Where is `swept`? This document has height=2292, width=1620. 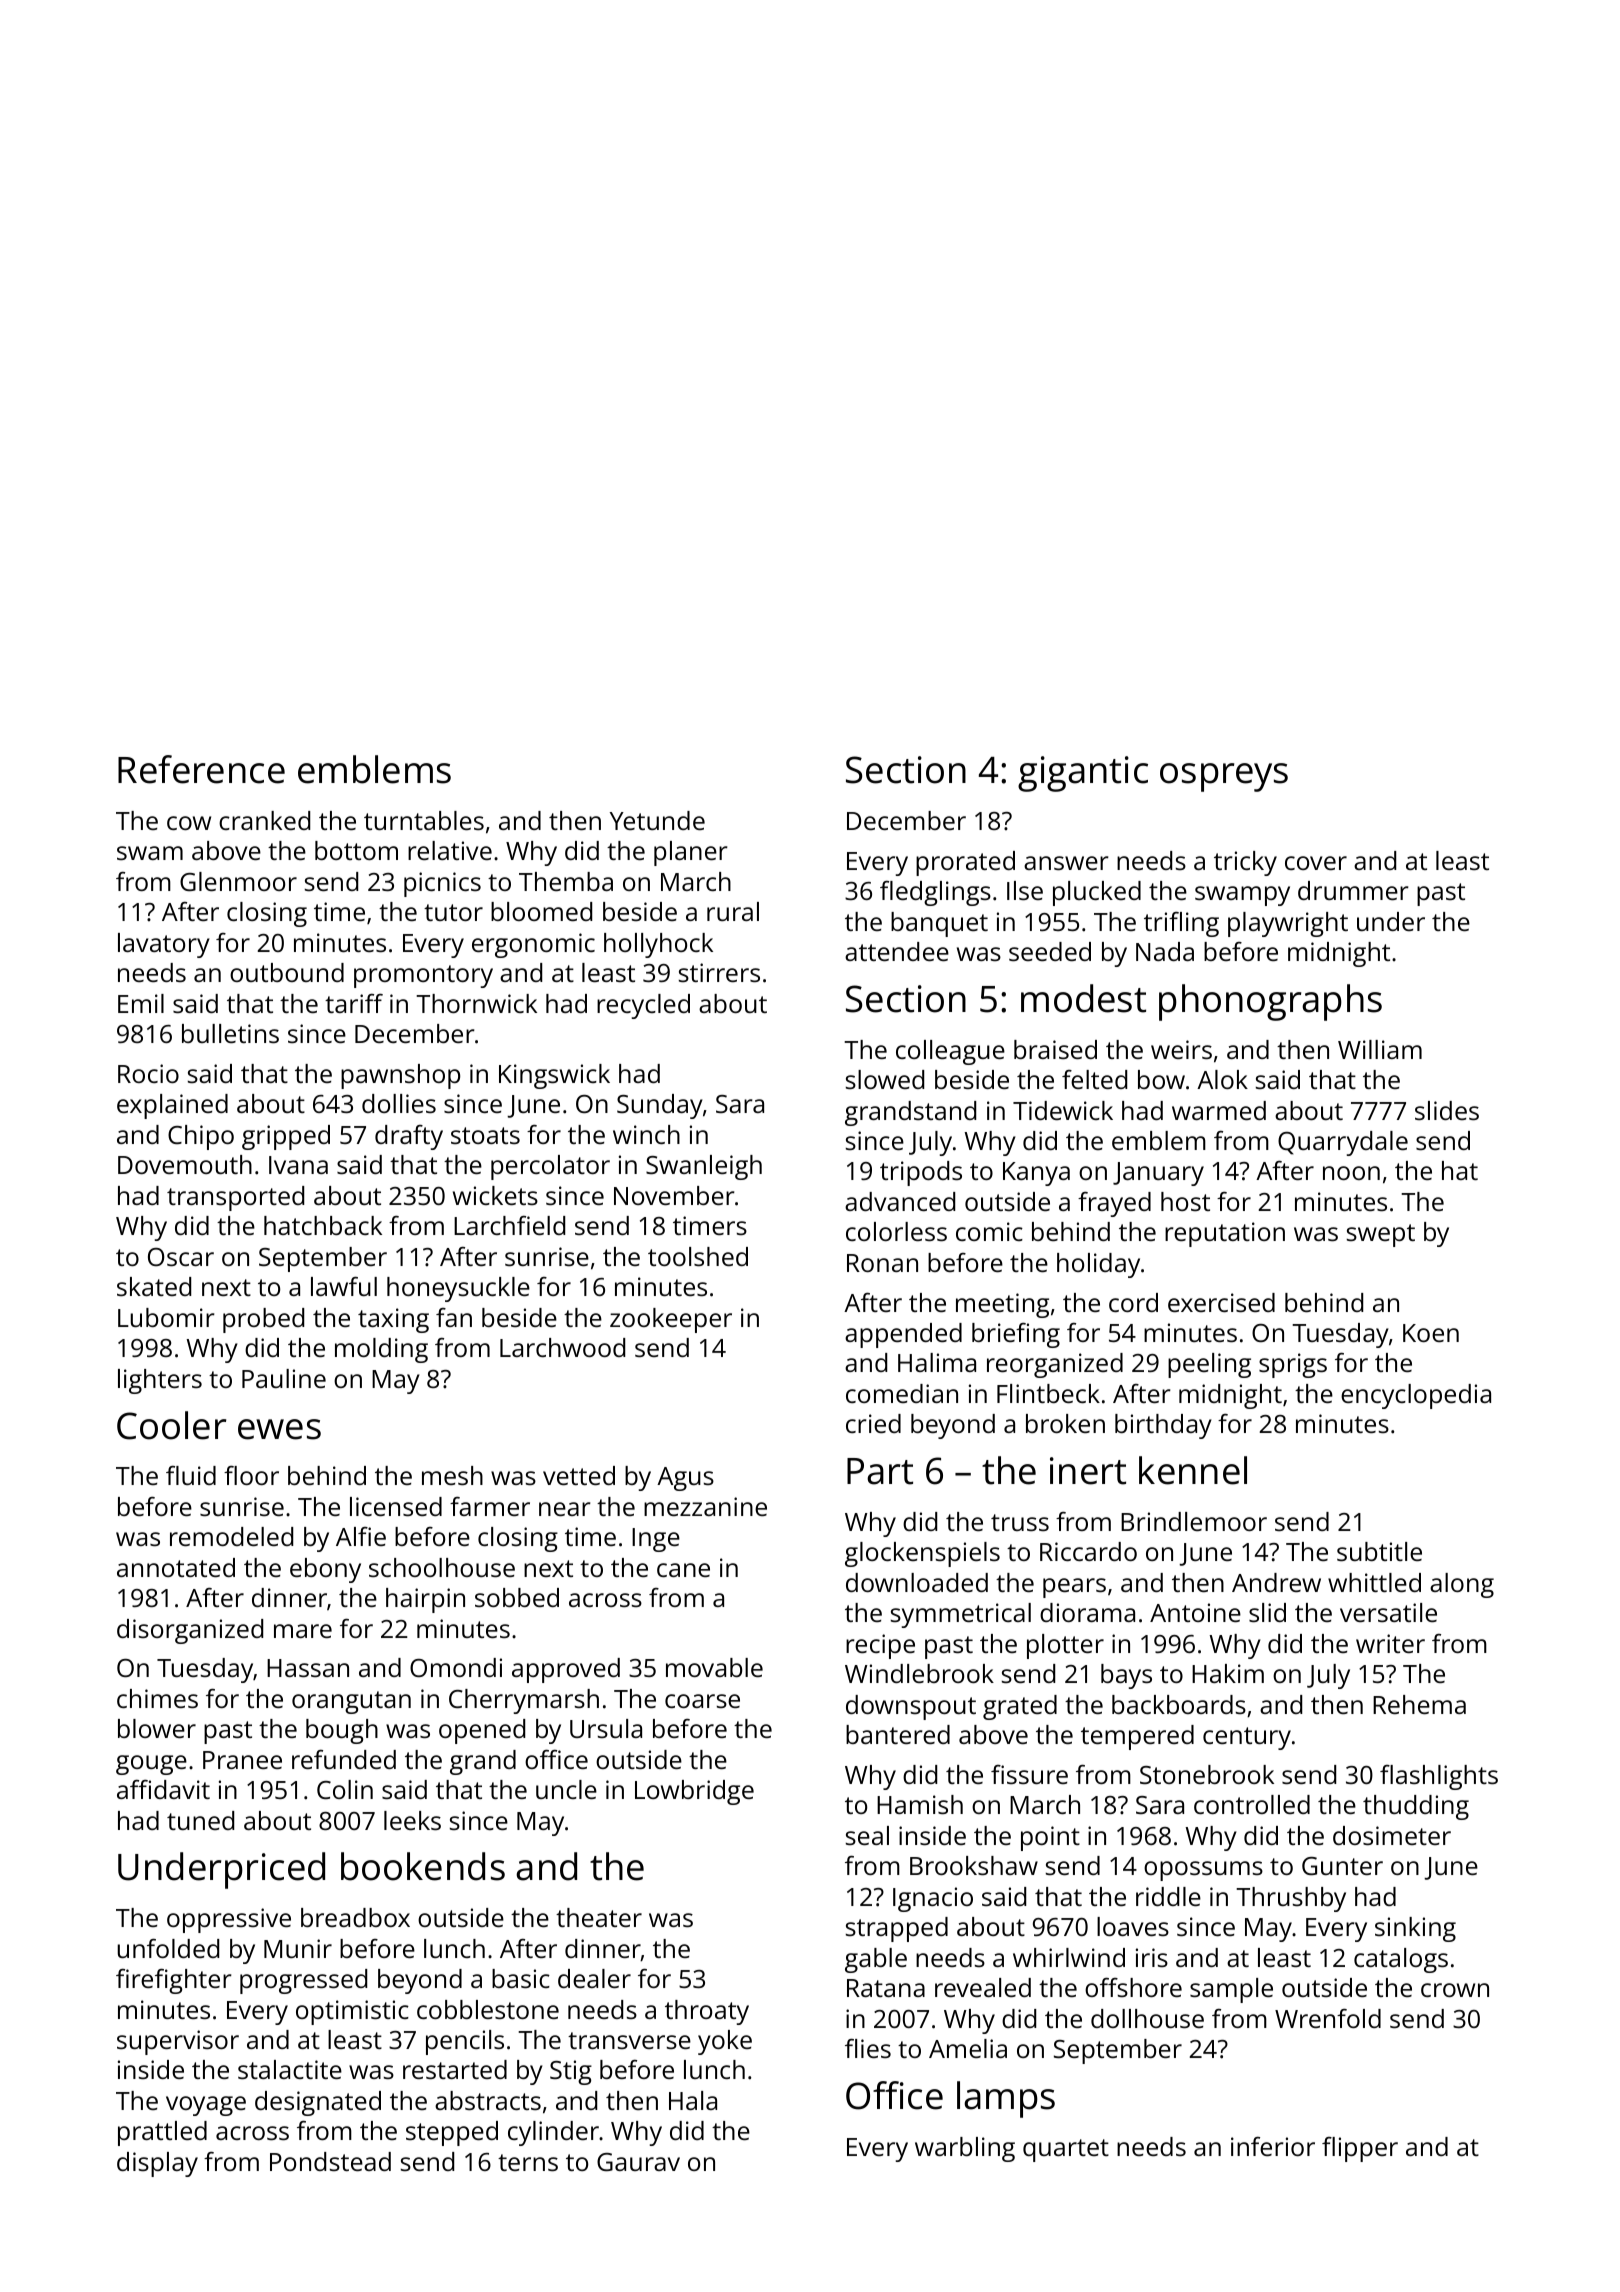 swept is located at coordinates (1381, 1235).
